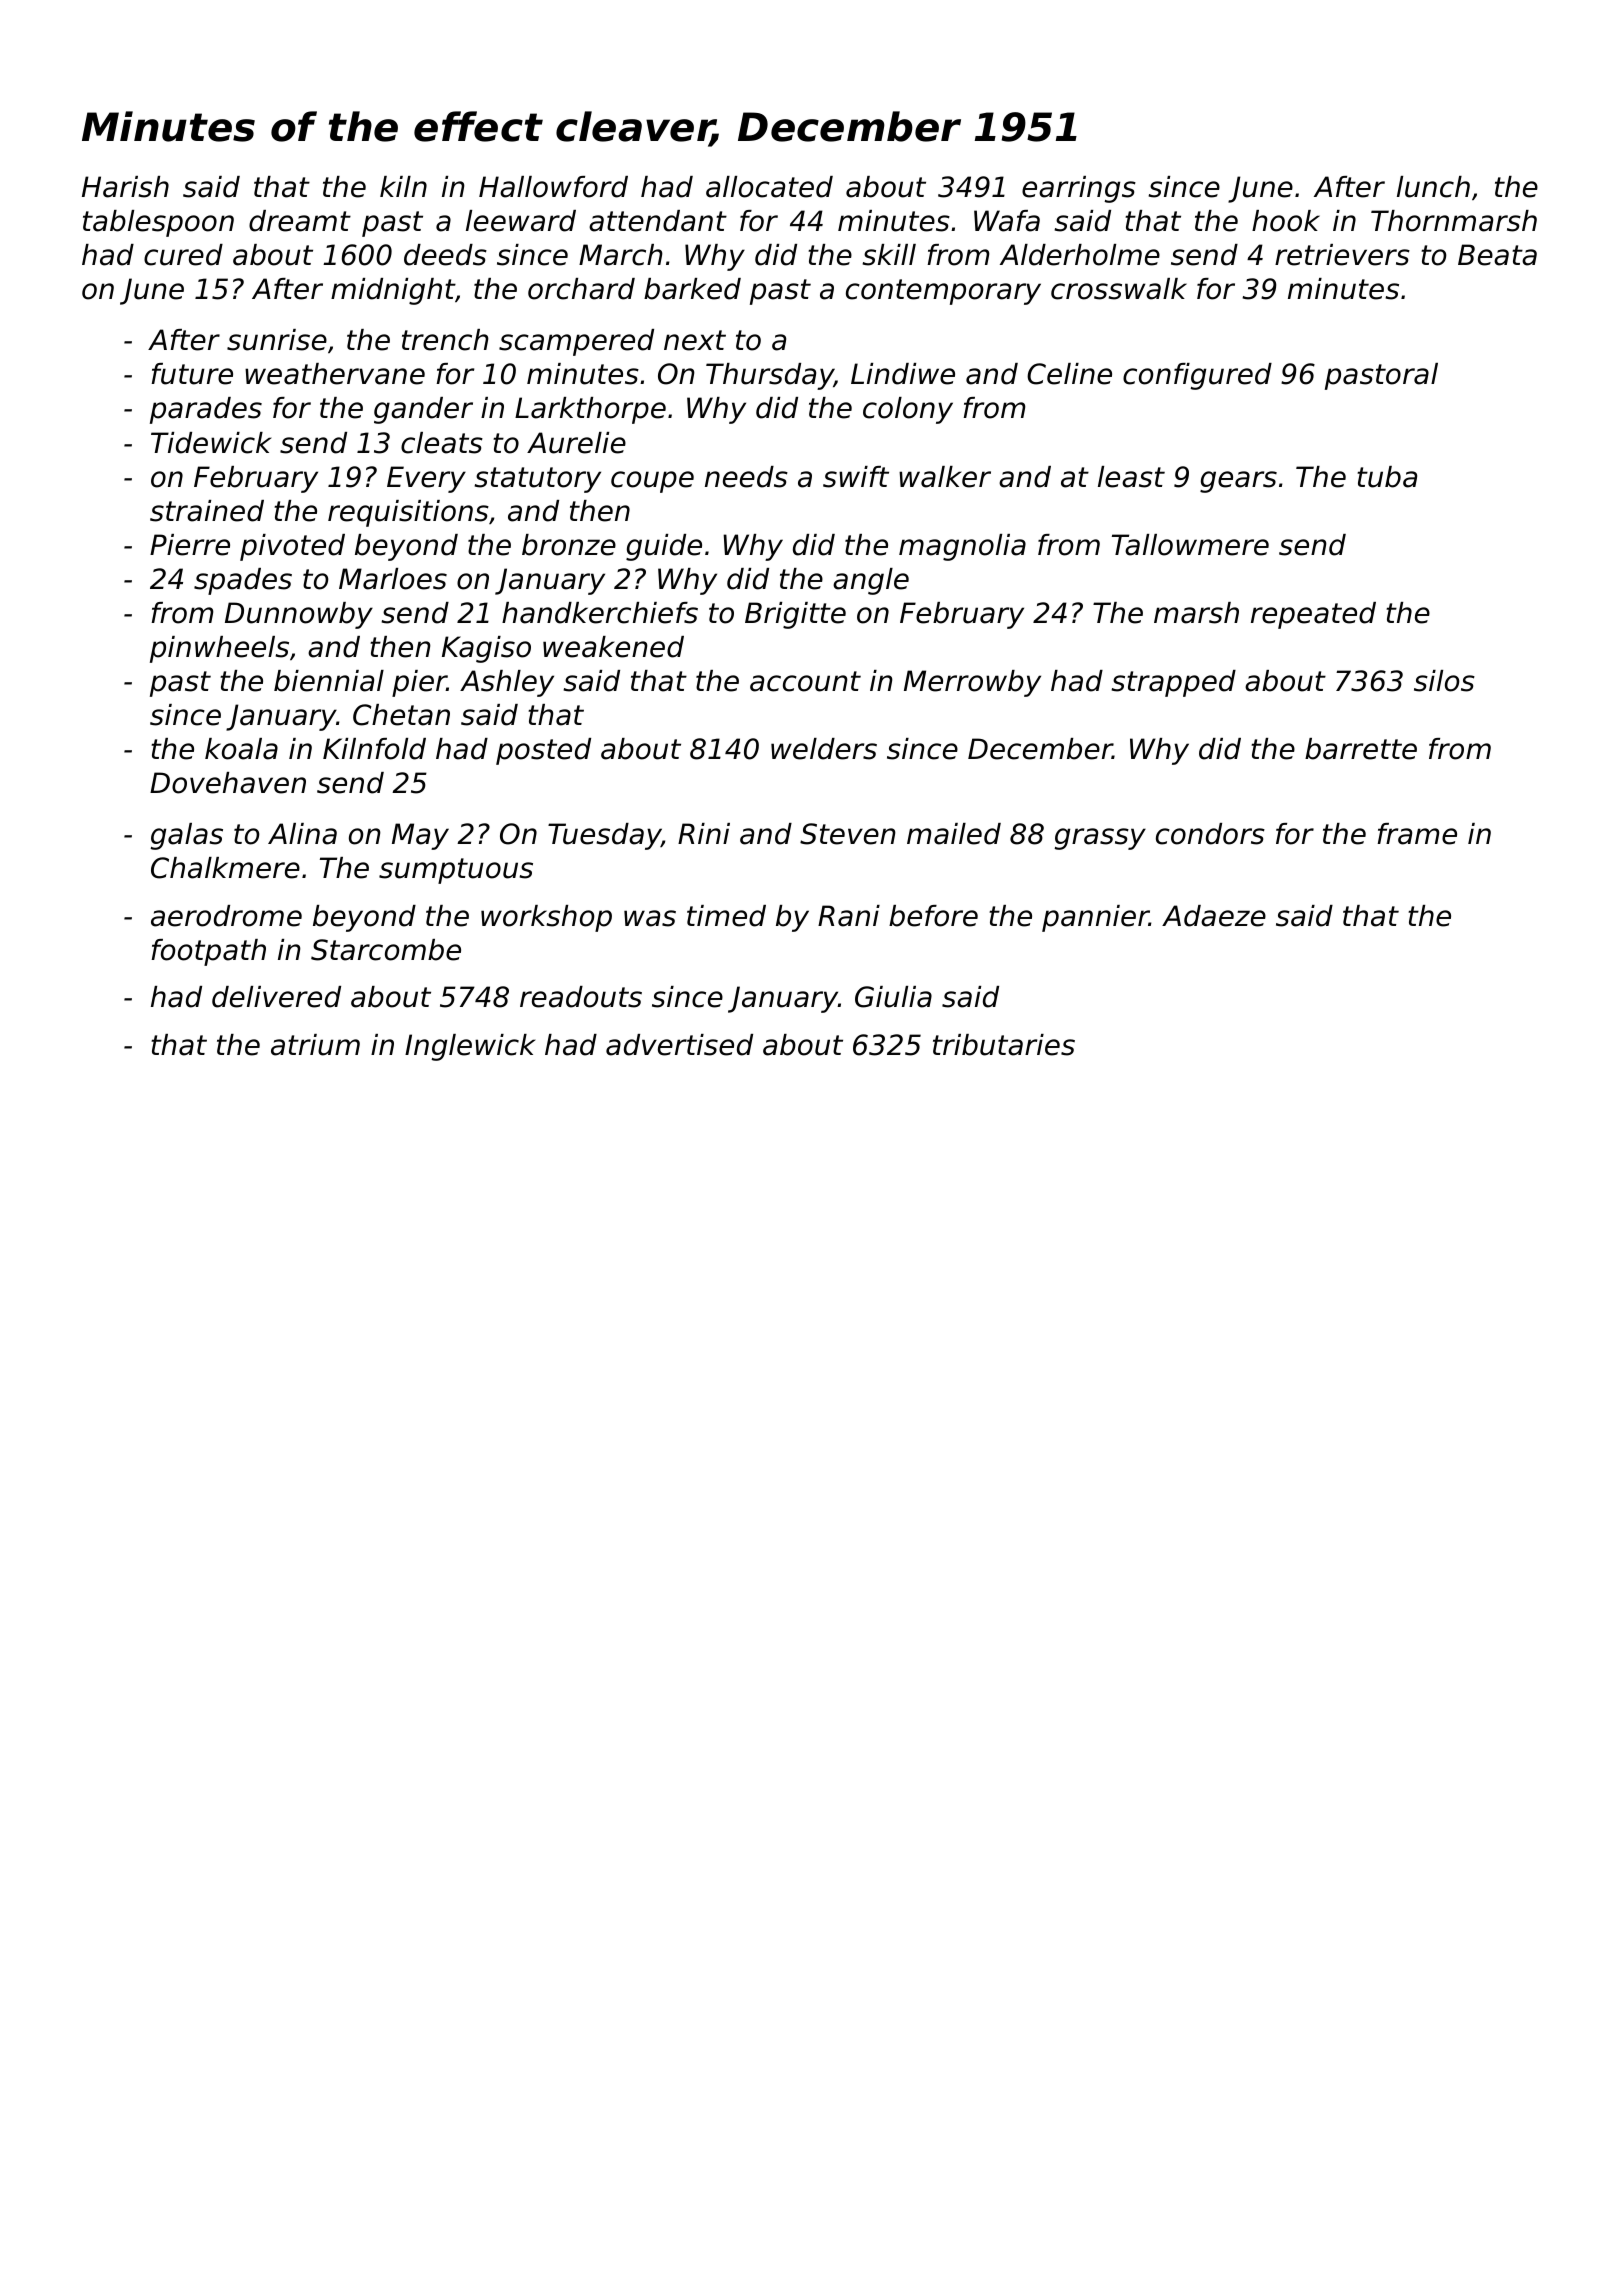  Describe the element at coordinates (1387, 477) in the screenshot. I see `tuba` at that location.
